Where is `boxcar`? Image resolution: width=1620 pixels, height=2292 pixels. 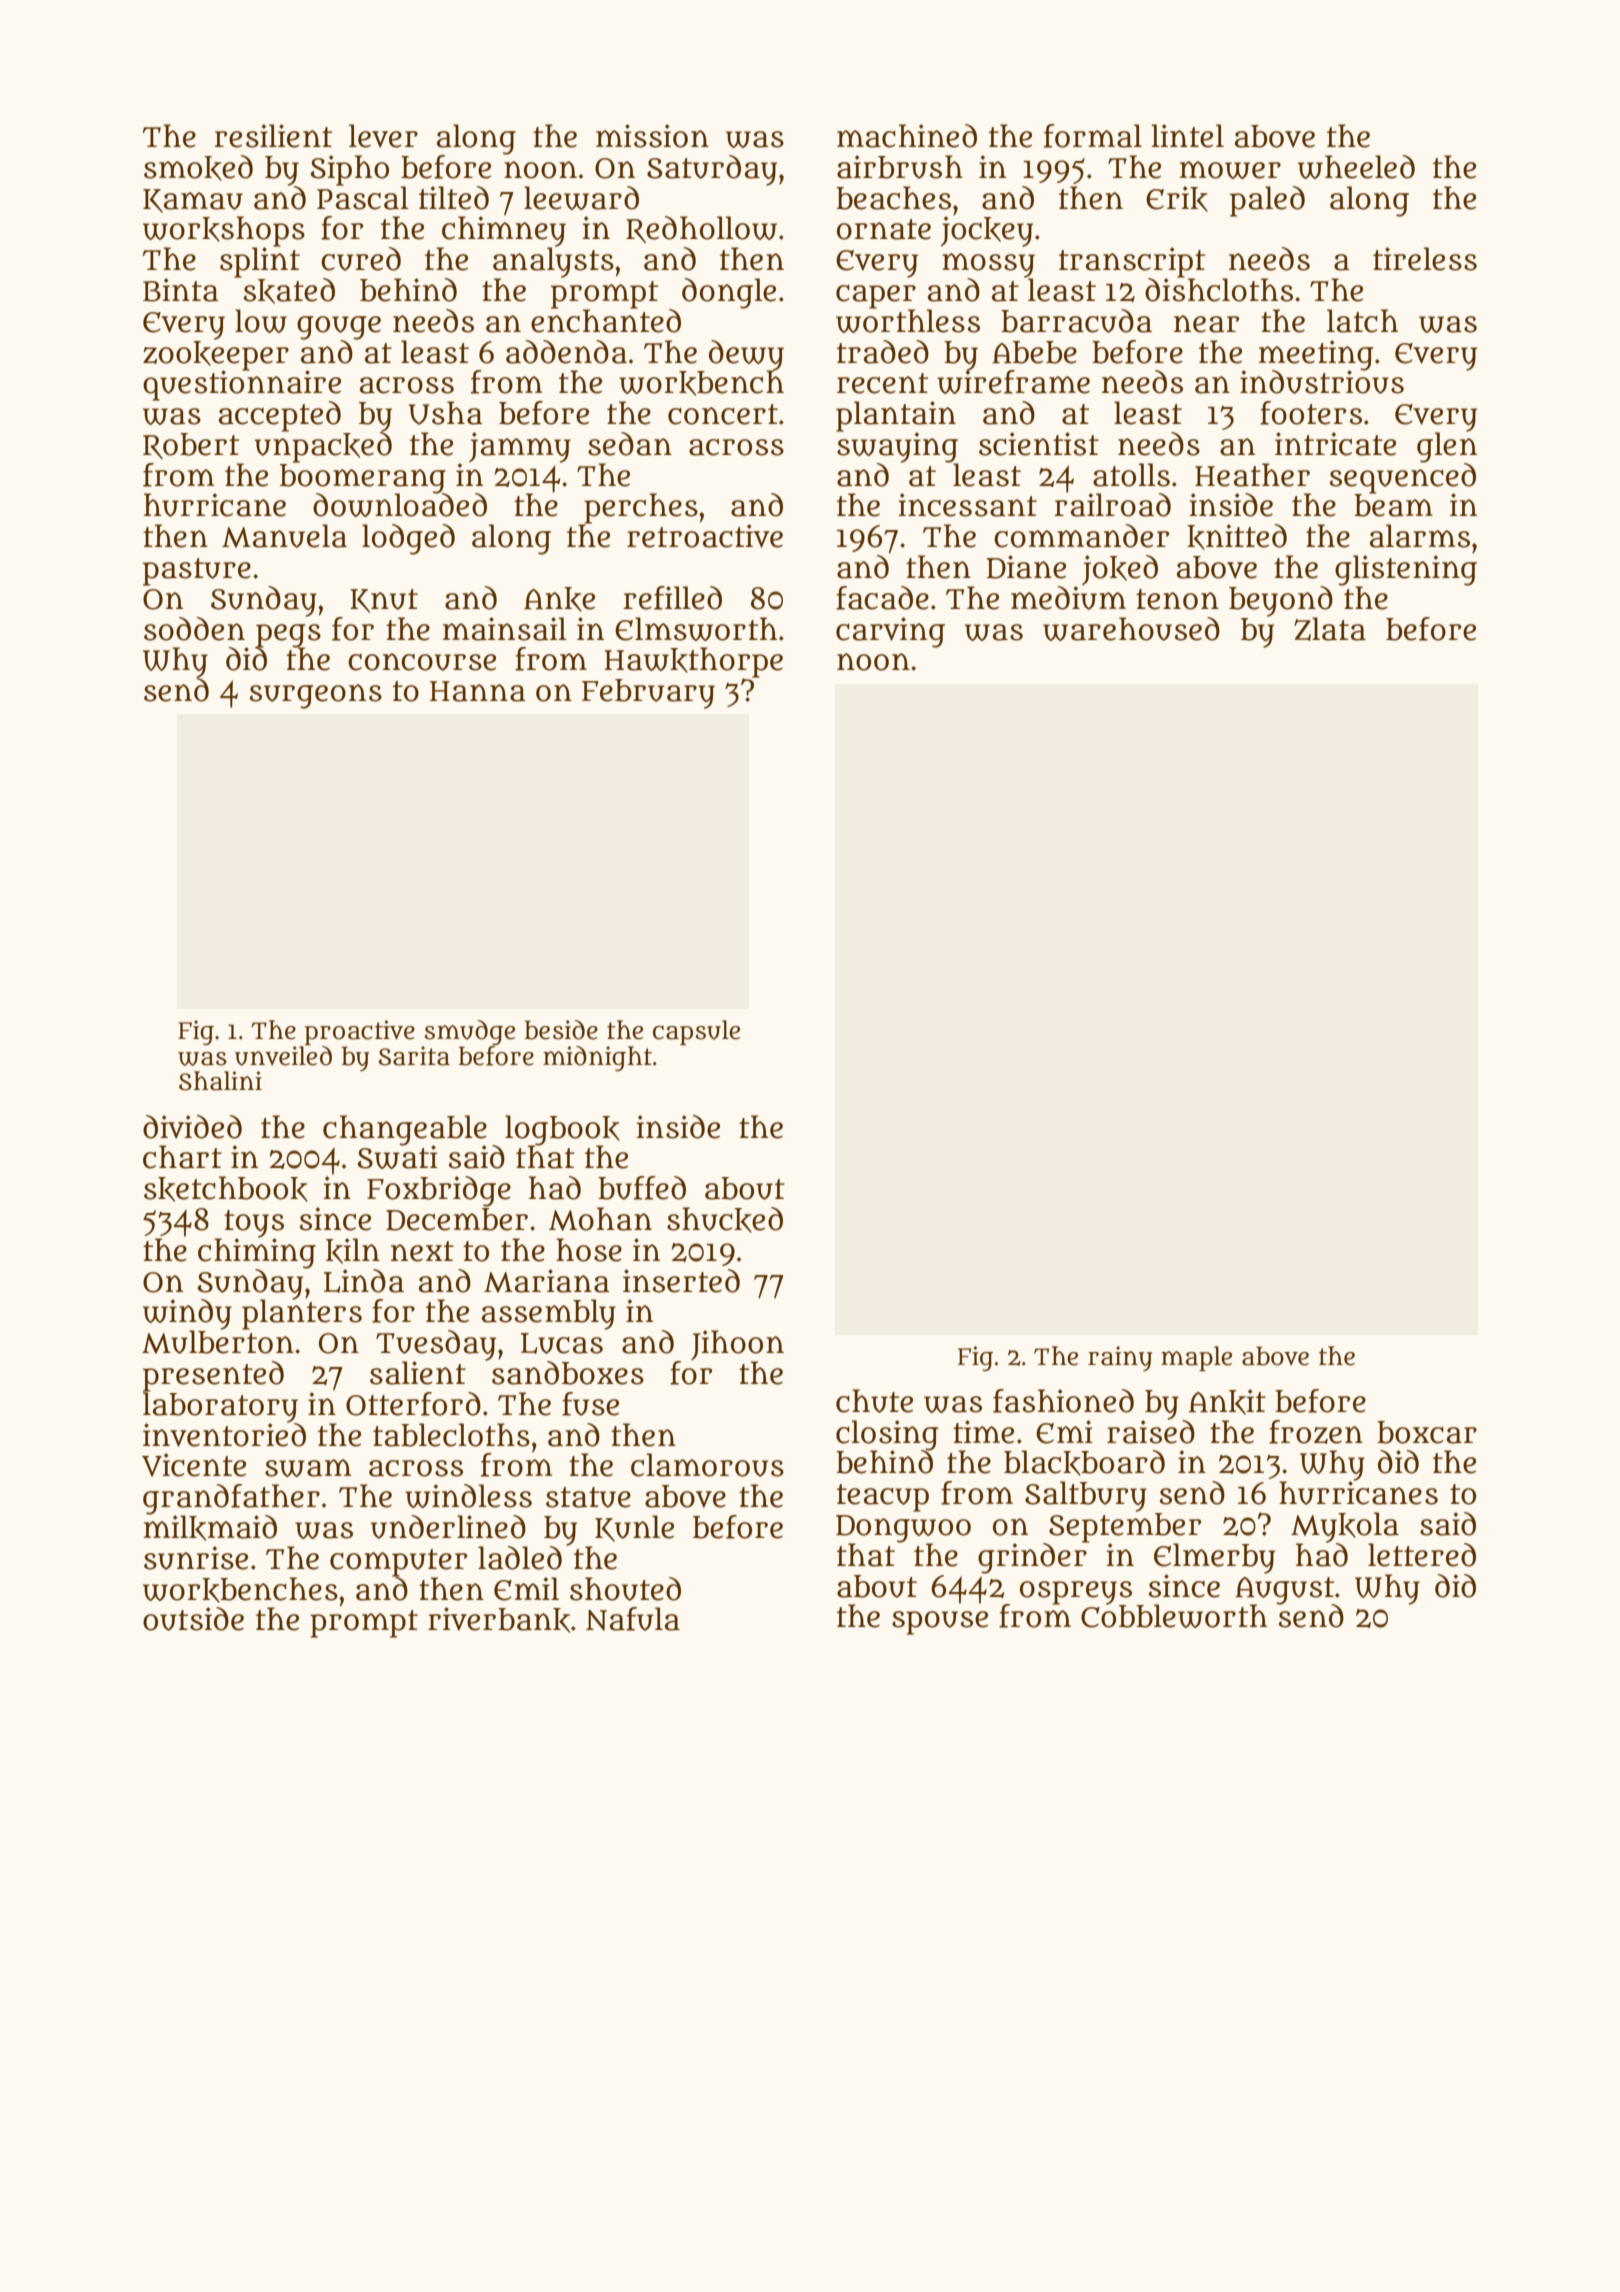 boxcar is located at coordinates (1427, 1432).
